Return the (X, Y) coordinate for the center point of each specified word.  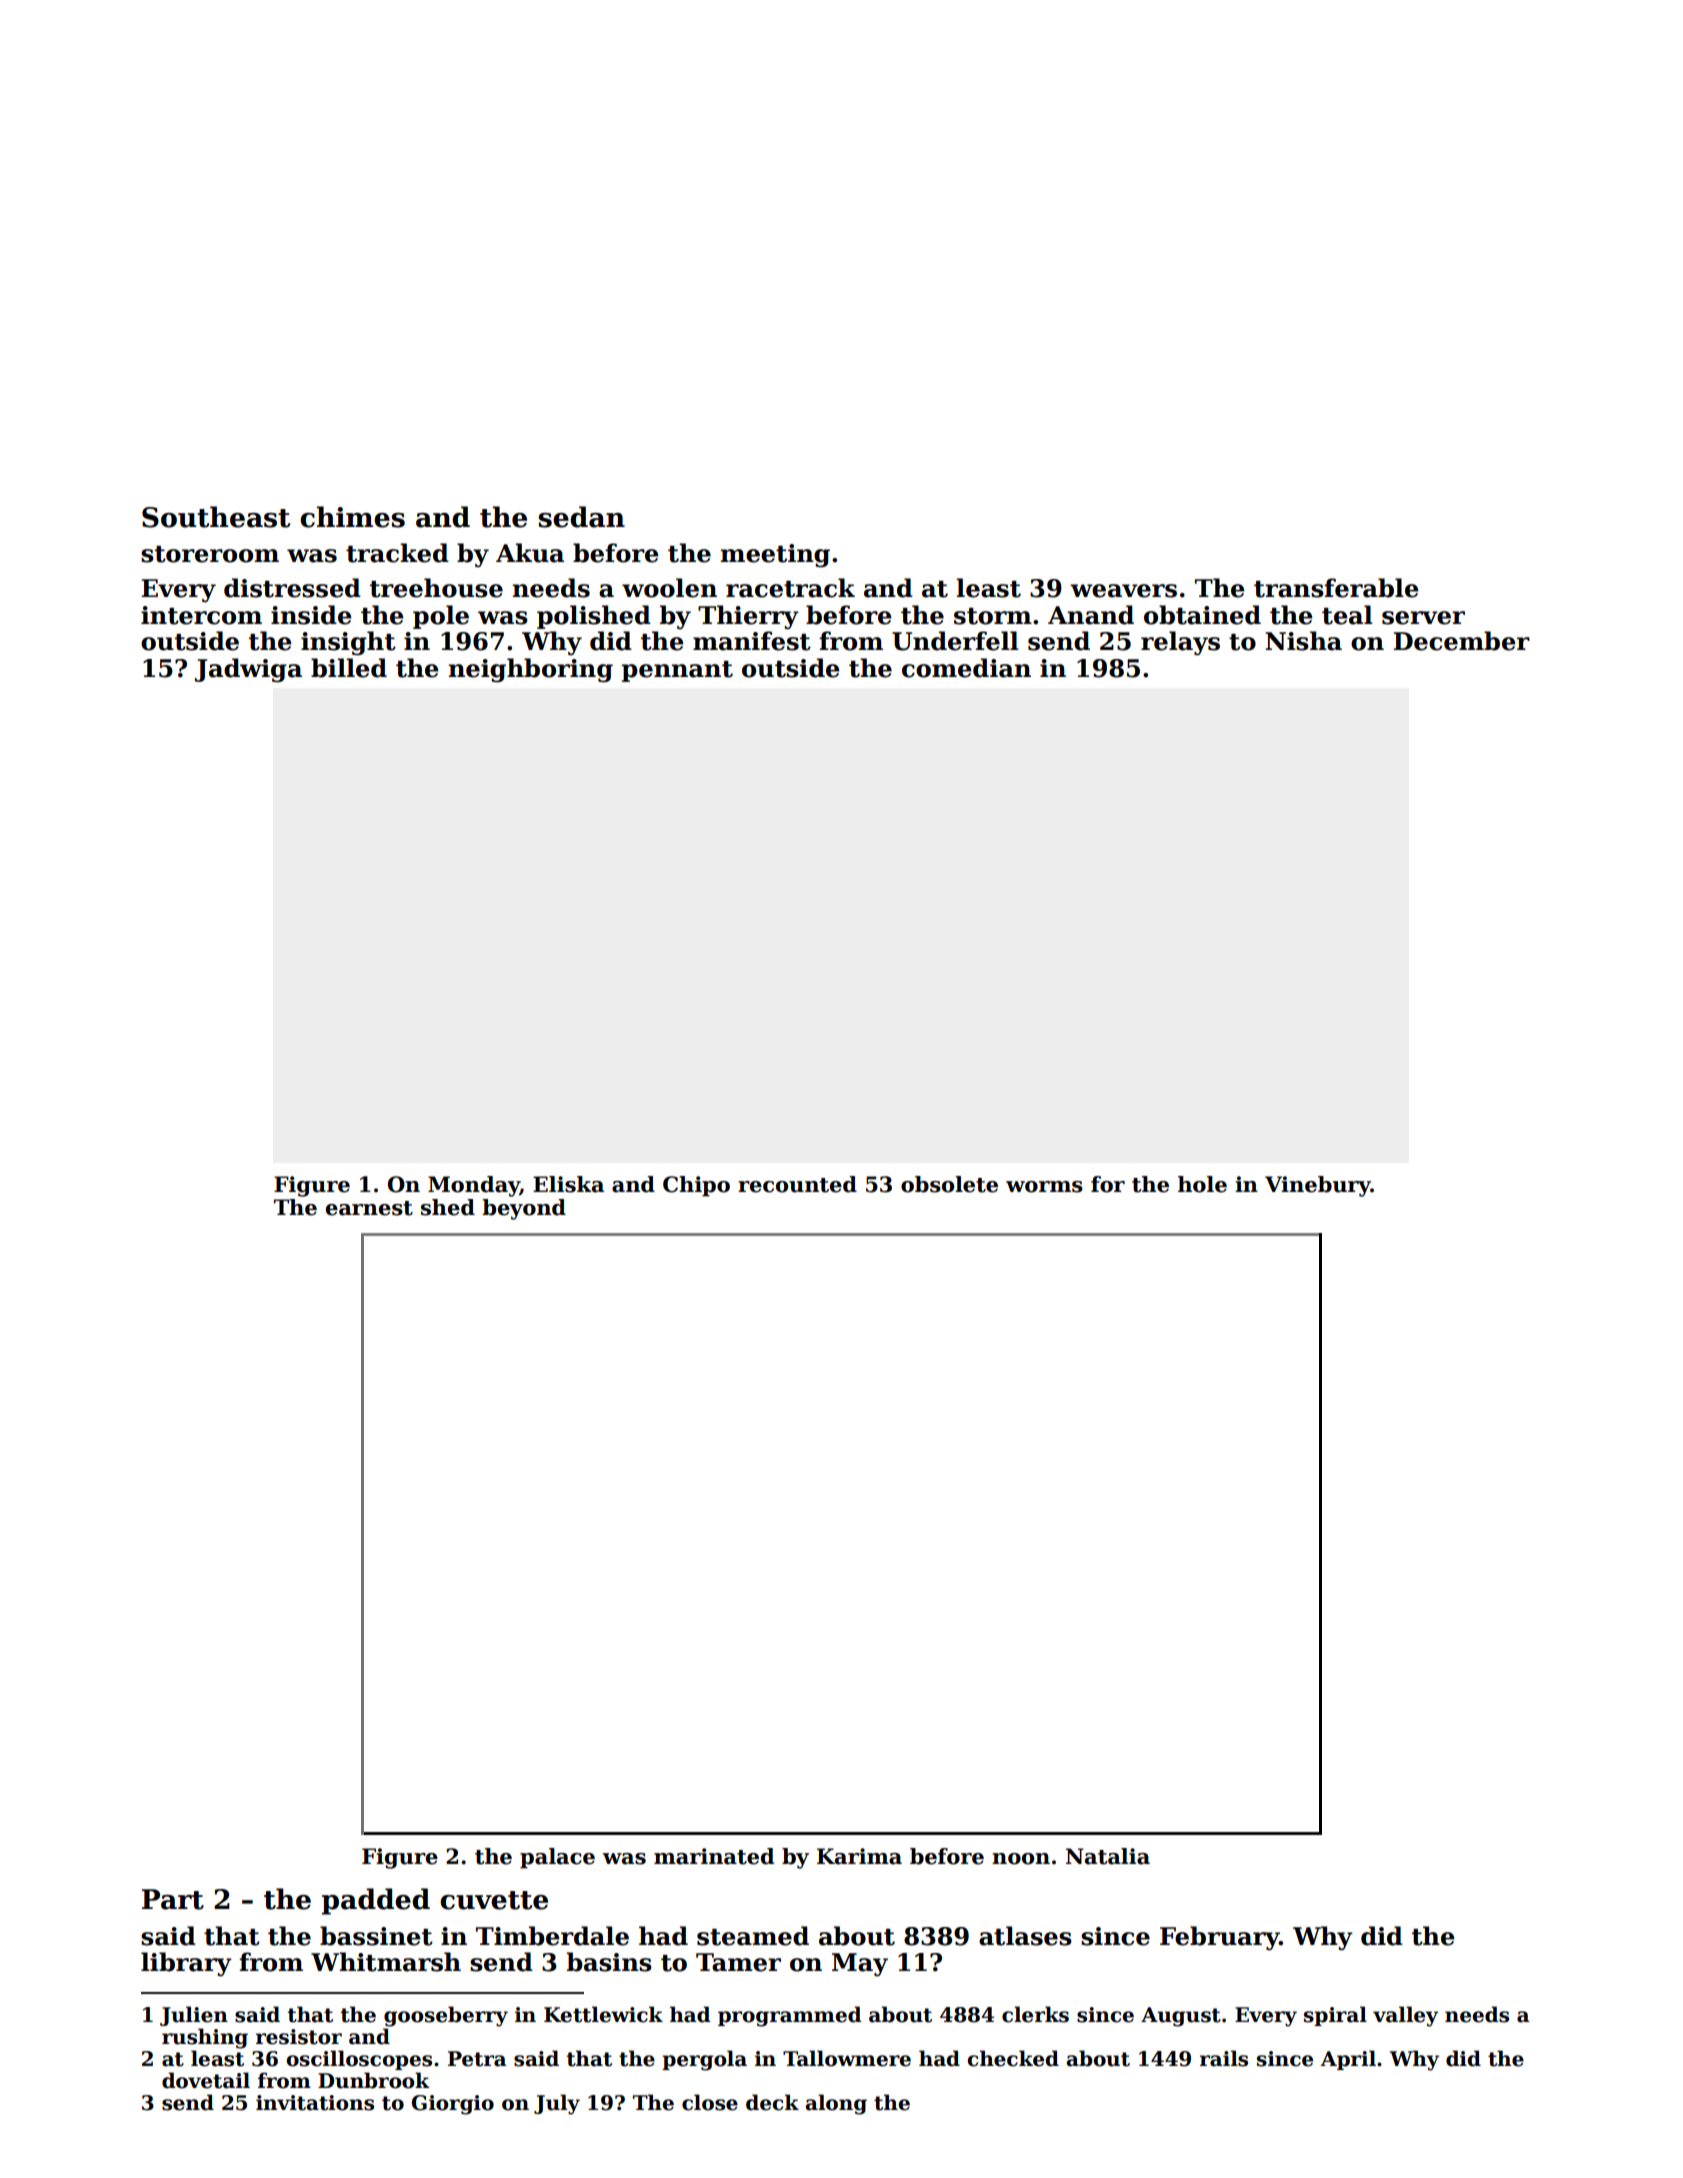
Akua (530, 553)
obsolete (949, 1184)
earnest (369, 1208)
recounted (797, 1184)
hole (1202, 1184)
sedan (581, 517)
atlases (1025, 1936)
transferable (1336, 588)
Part (173, 1899)
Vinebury (1318, 1186)
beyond (524, 1209)
